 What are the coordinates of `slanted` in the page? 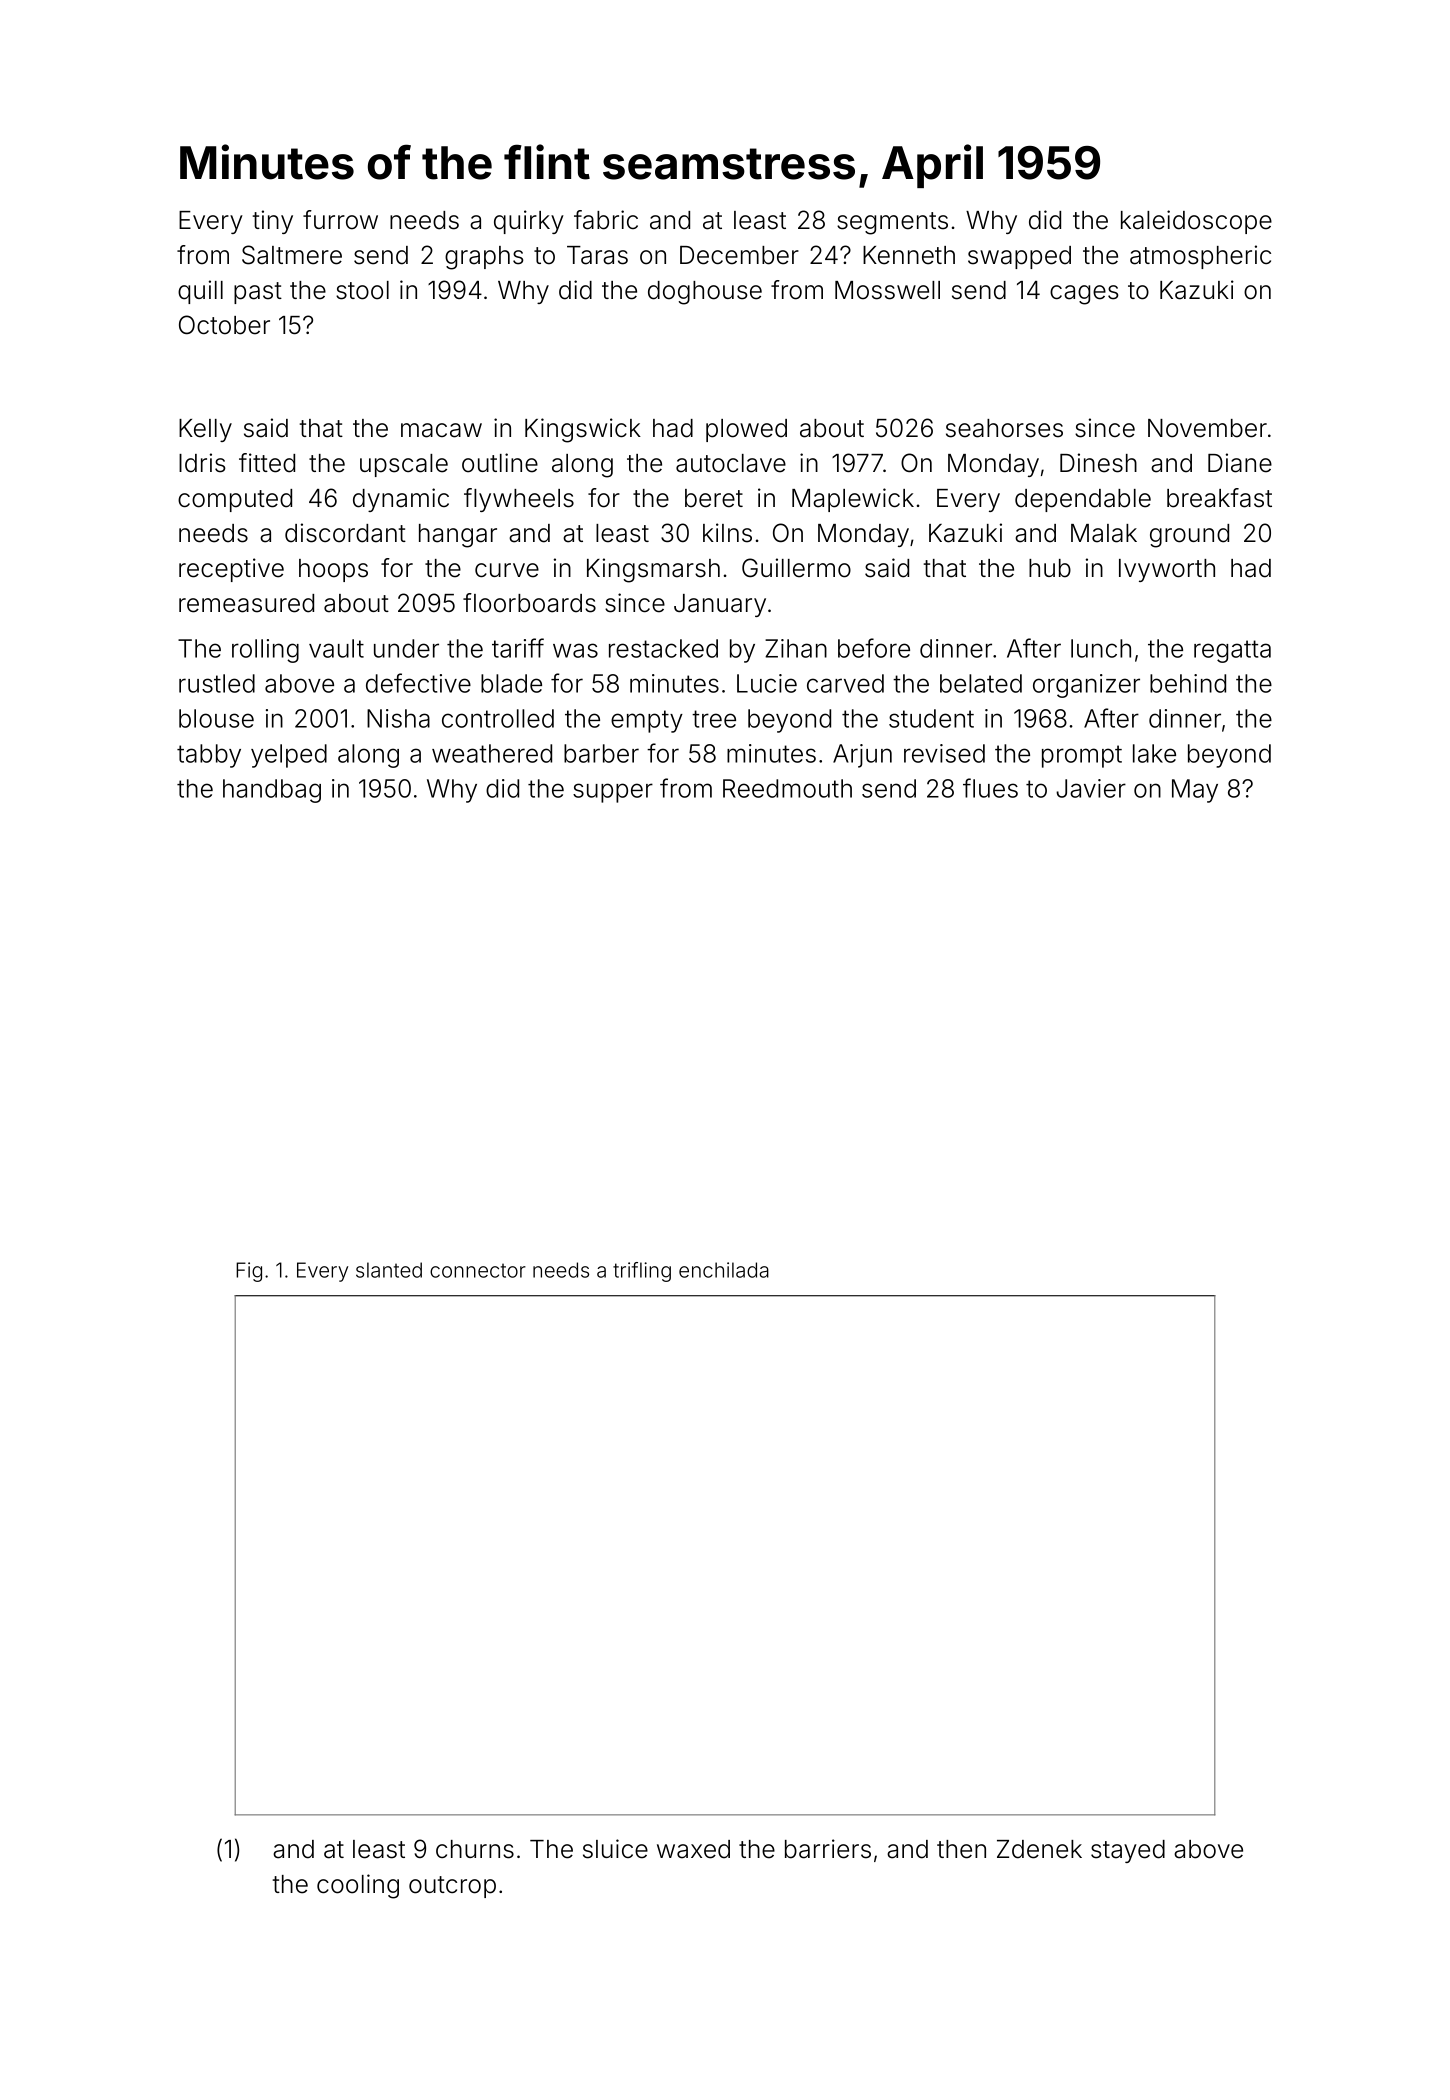 It's located at (389, 1270).
